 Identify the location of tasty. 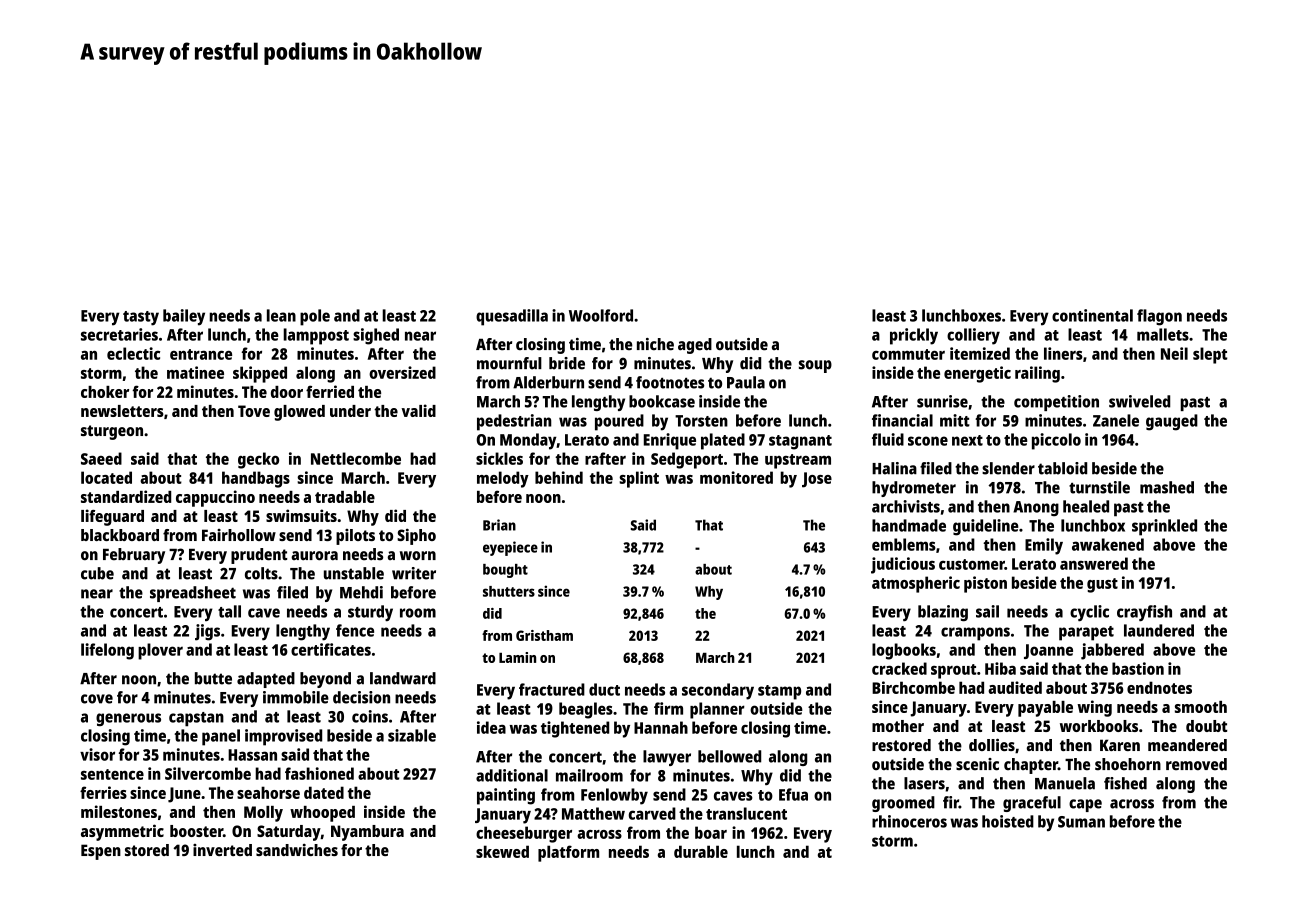
(141, 318).
